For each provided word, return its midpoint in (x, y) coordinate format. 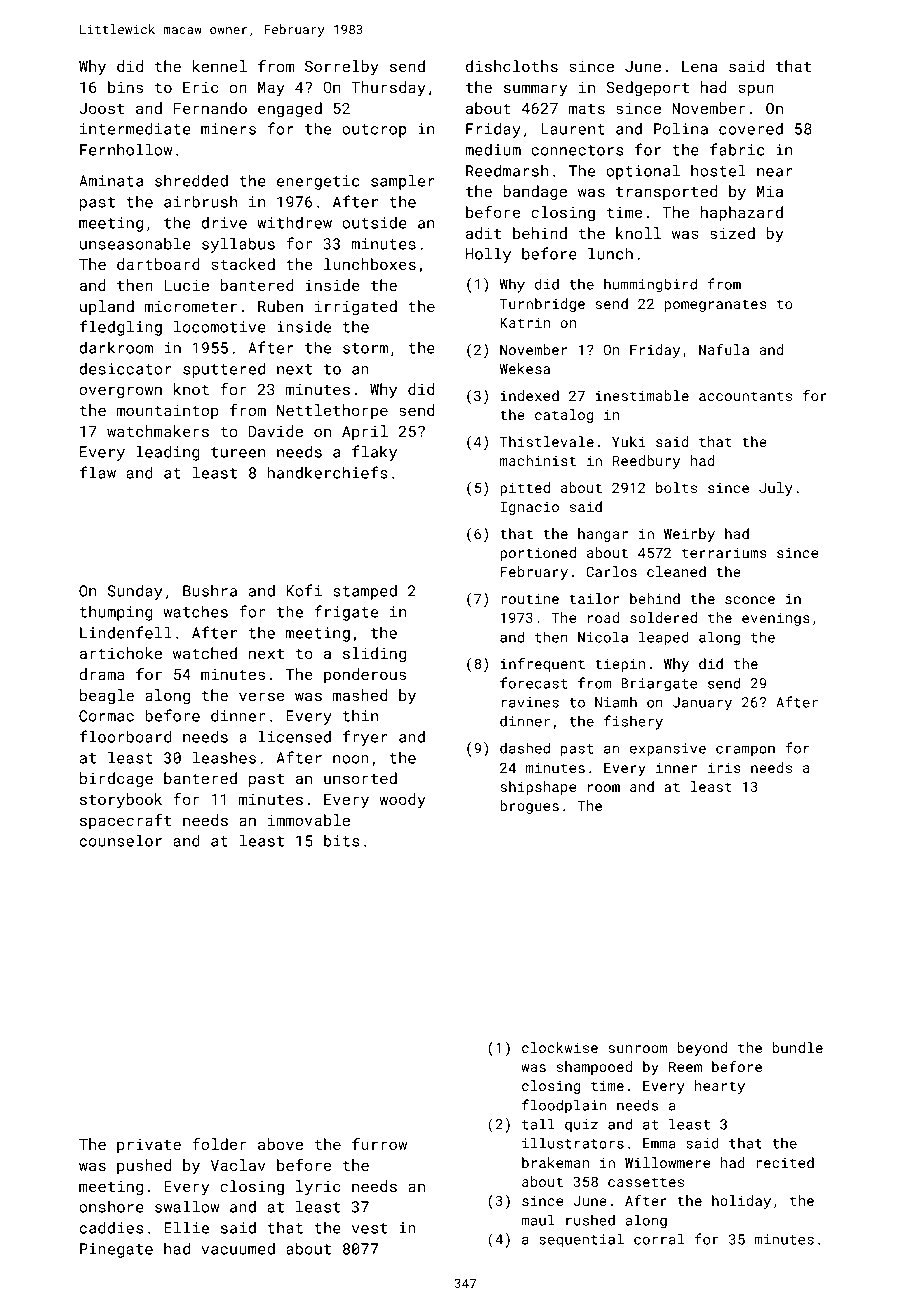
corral (659, 1239)
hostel (718, 170)
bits (341, 841)
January (702, 704)
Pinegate (116, 1250)
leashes (224, 757)
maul (538, 1220)
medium (493, 150)
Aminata (111, 181)
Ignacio (529, 508)
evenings (776, 619)
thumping (116, 613)
